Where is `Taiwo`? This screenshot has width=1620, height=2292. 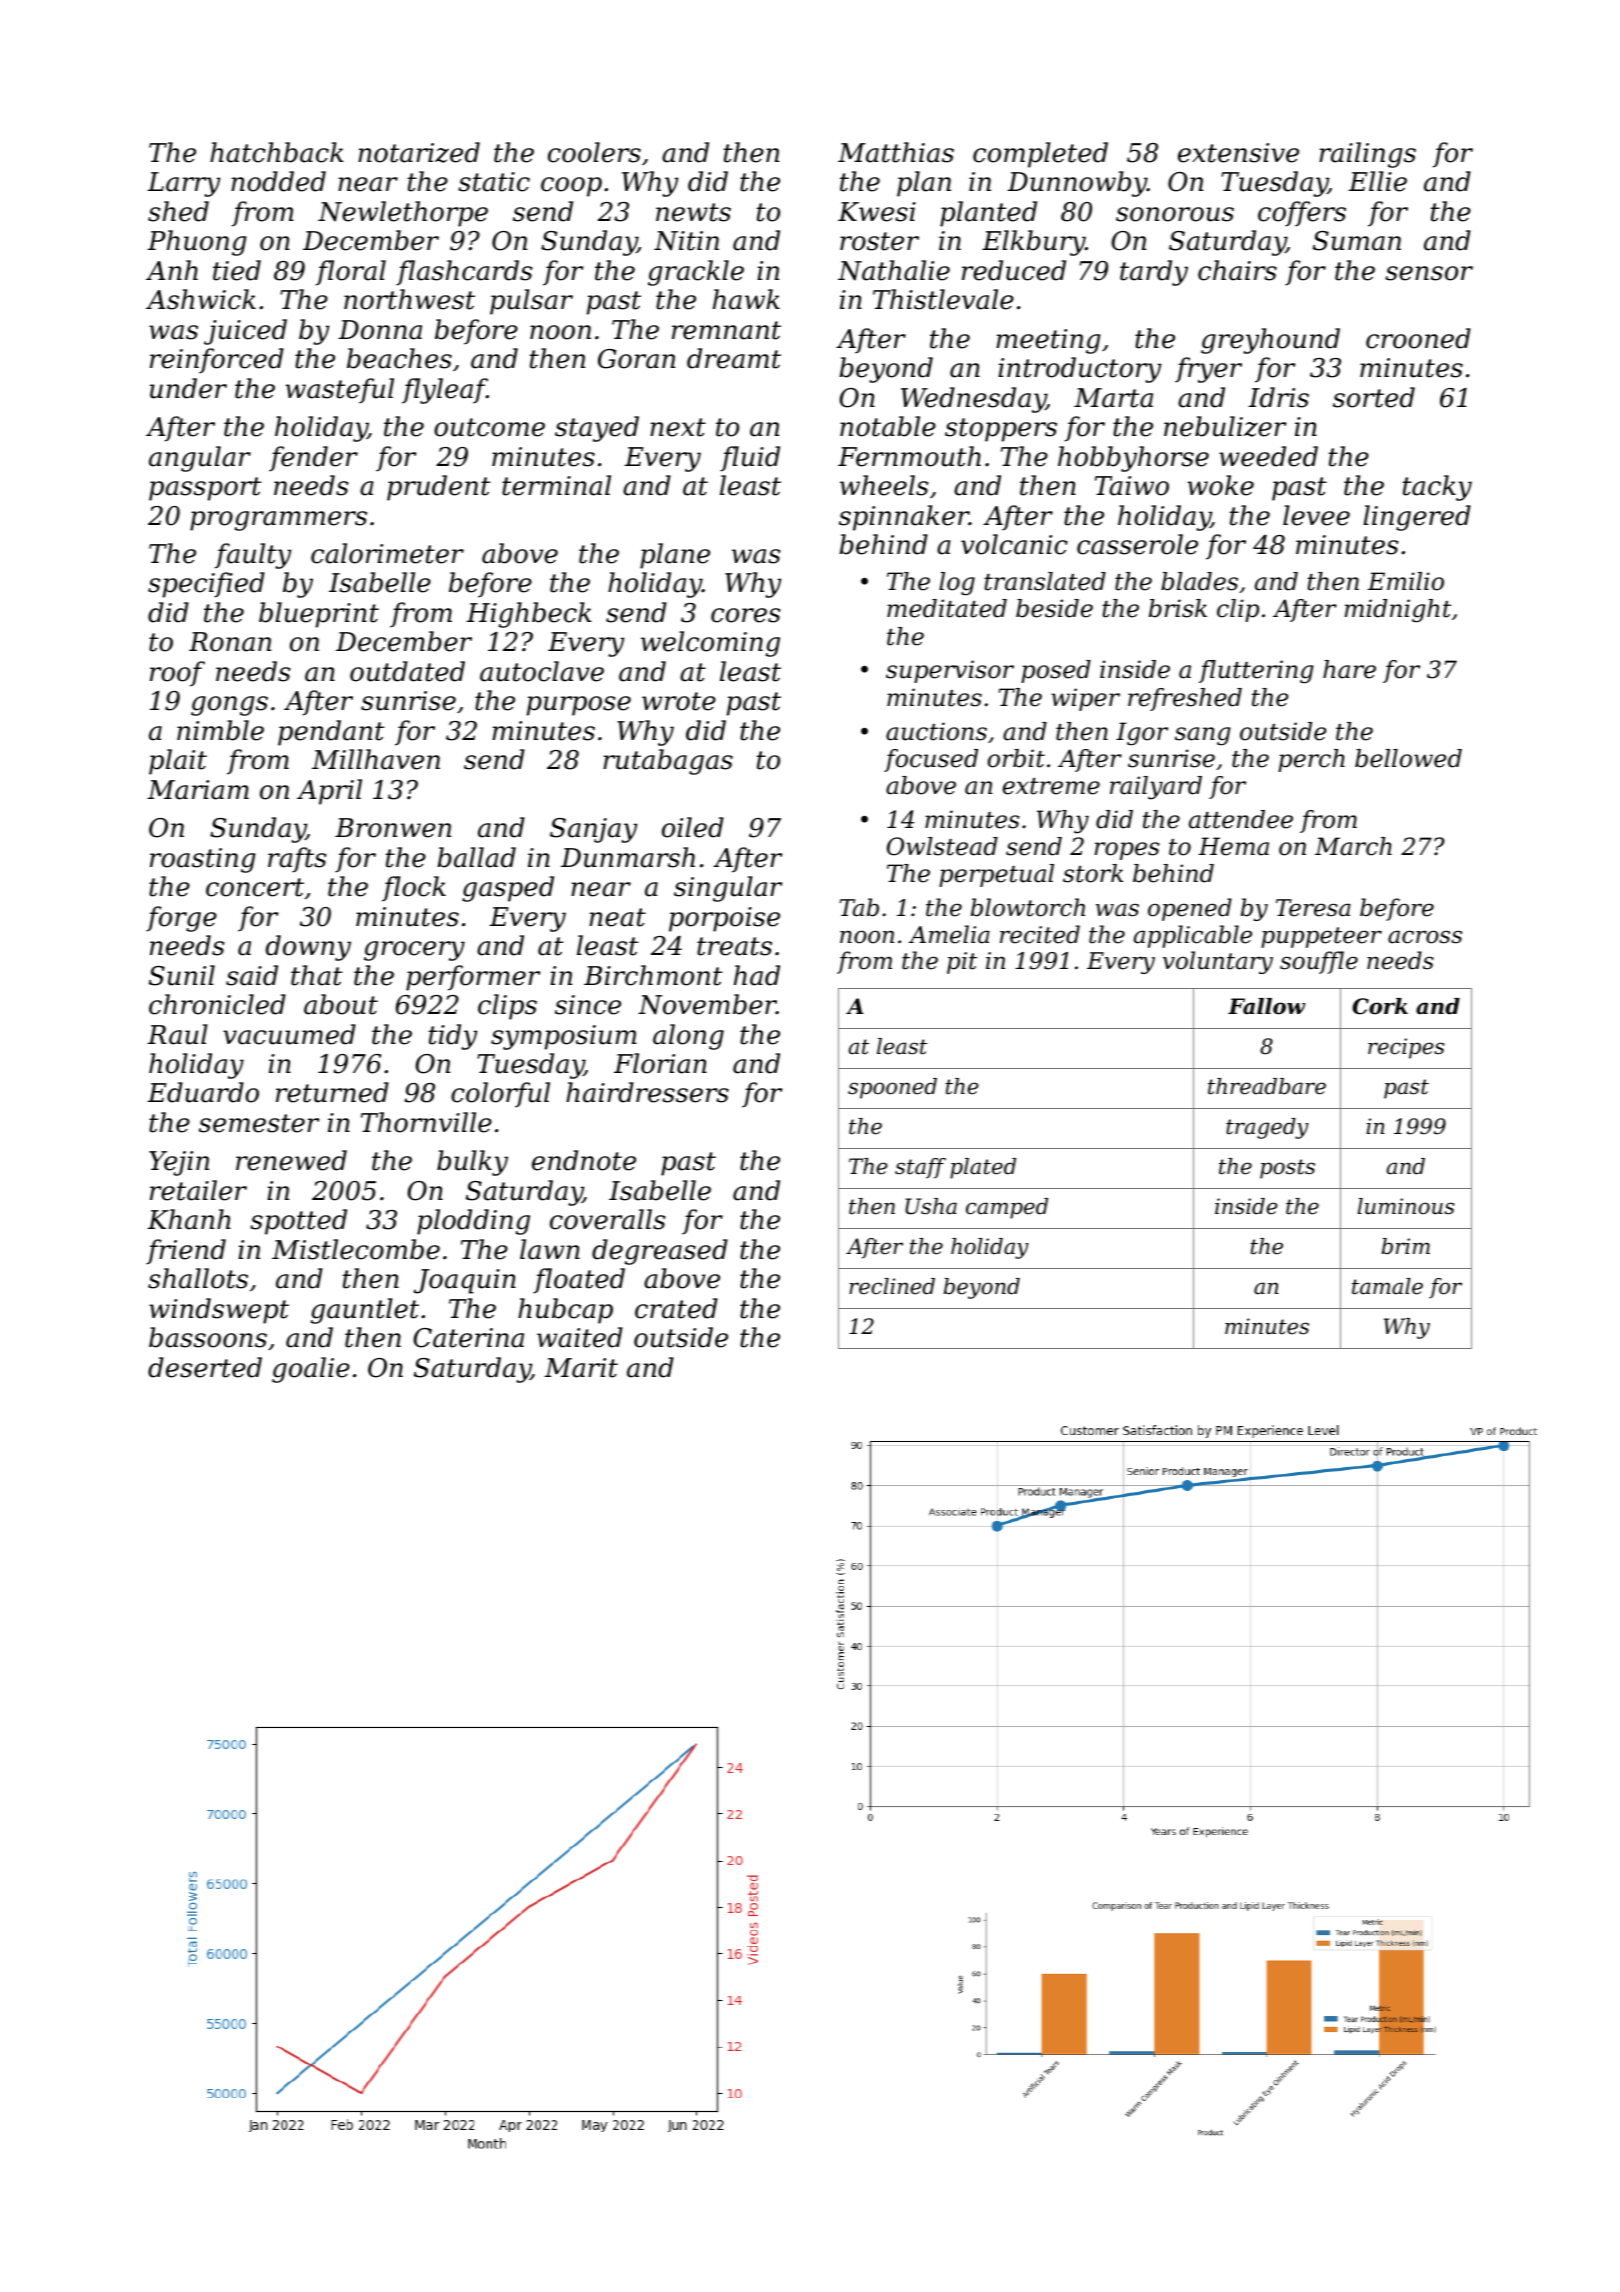
Taiwo is located at coordinates (1132, 486).
